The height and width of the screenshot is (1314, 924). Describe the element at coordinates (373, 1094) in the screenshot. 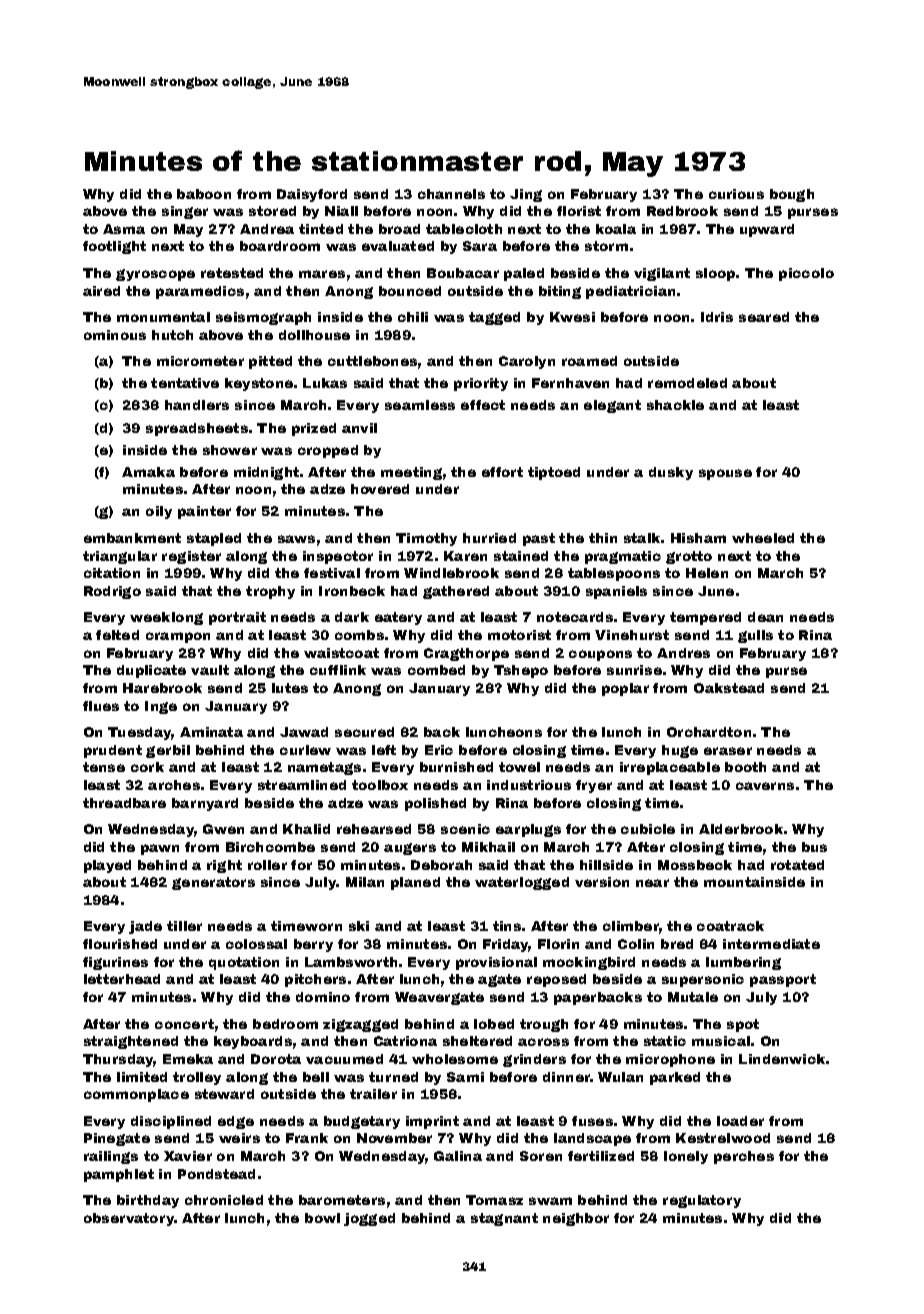

I see `trailer` at that location.
